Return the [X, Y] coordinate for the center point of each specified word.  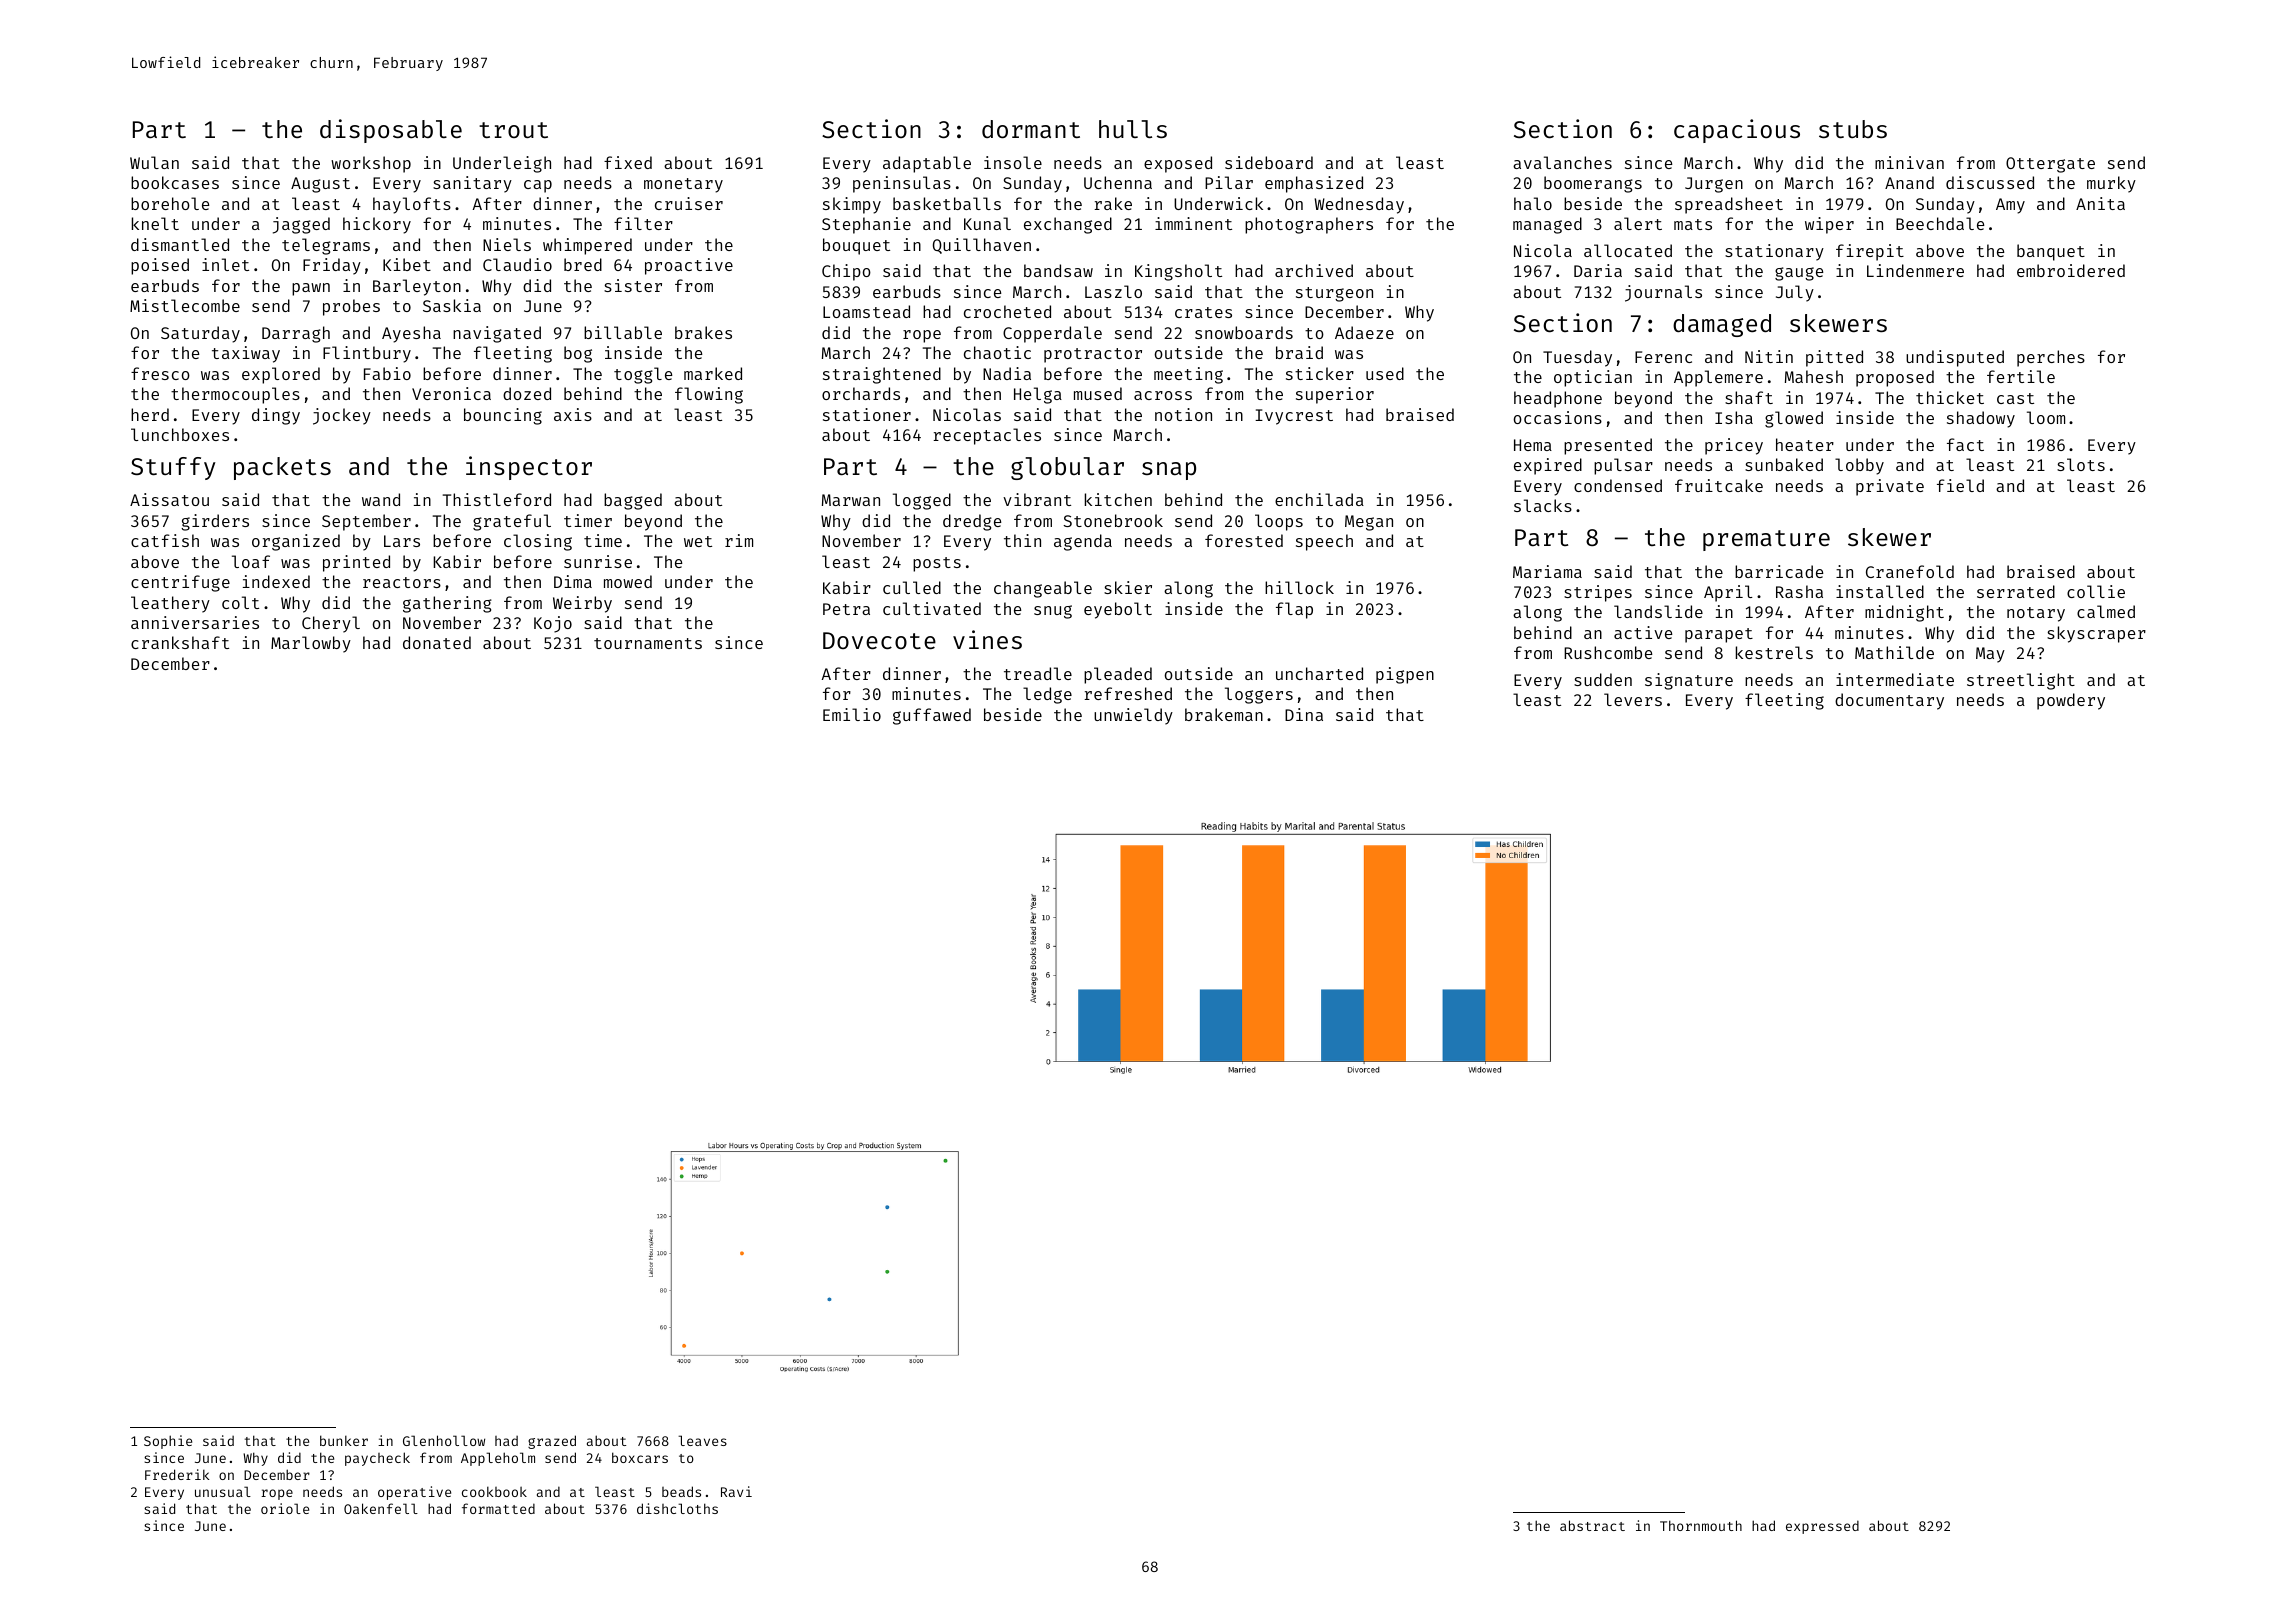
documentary [1889, 701]
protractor [1093, 355]
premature [1766, 540]
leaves [702, 1440]
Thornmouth [1701, 1525]
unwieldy [1133, 716]
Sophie [168, 1442]
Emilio [852, 714]
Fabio [387, 373]
